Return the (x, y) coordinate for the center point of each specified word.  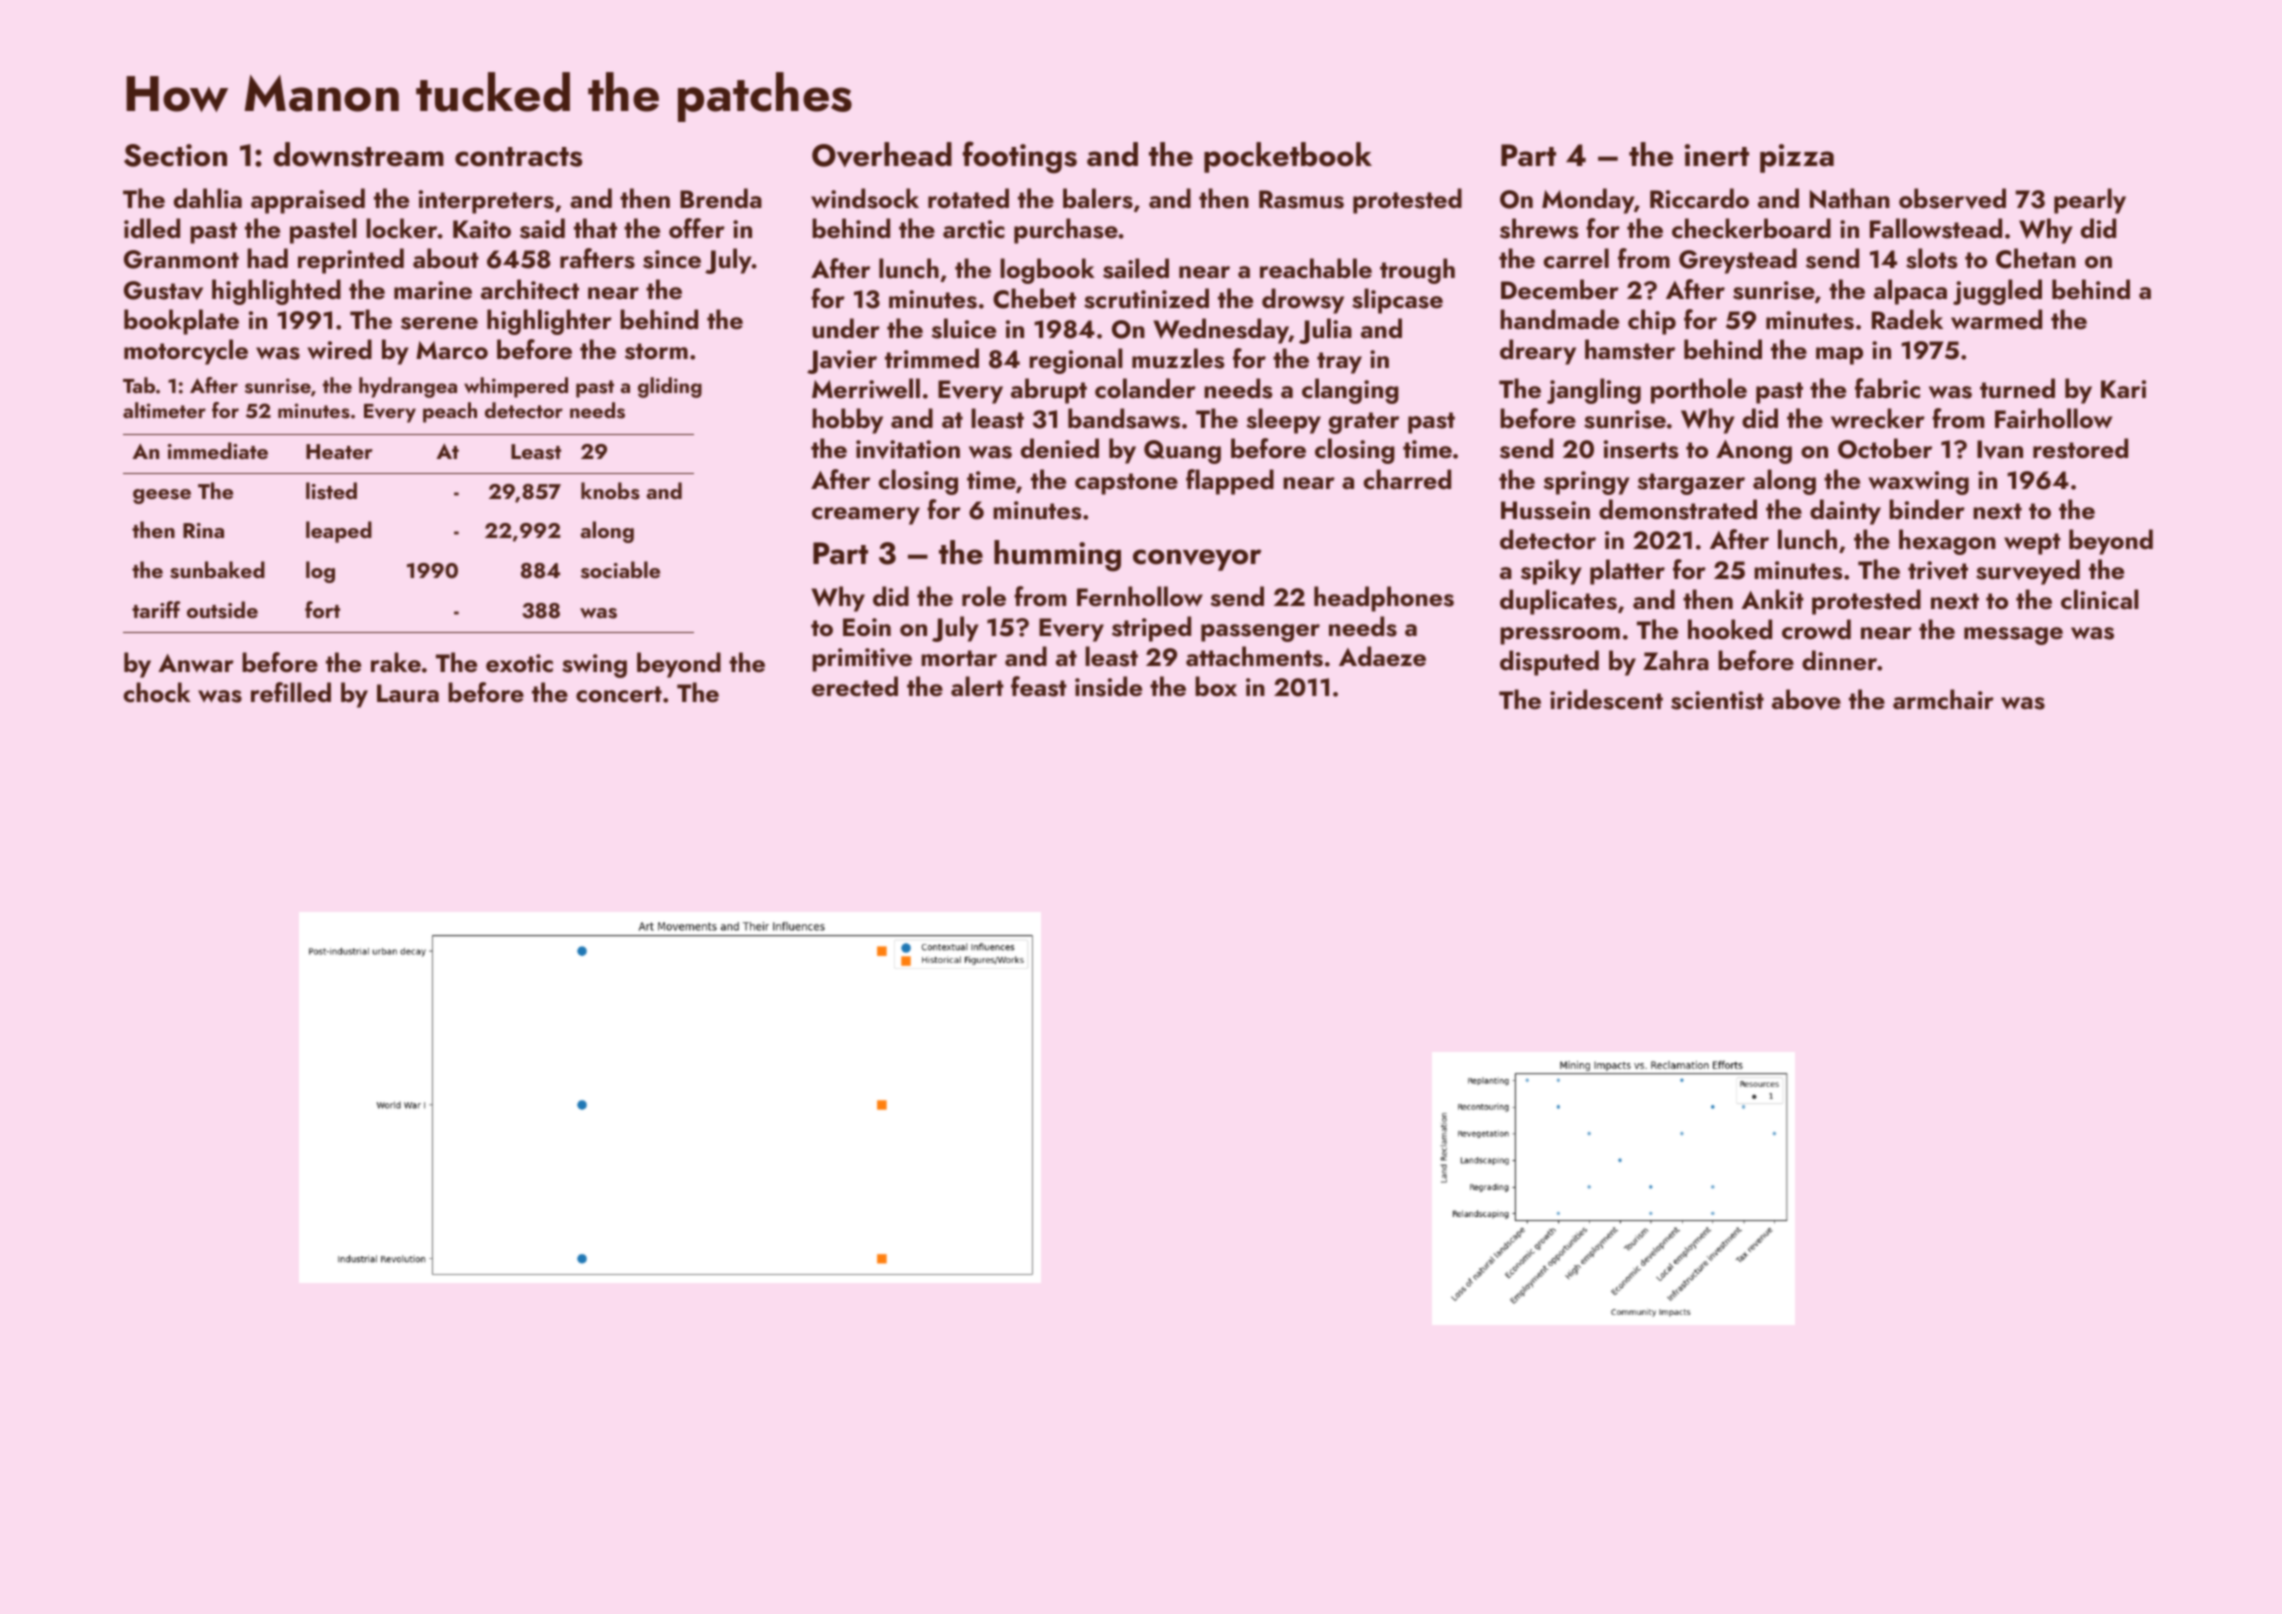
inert (1717, 155)
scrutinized (1146, 298)
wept (2032, 544)
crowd (1816, 629)
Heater (339, 451)
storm (656, 351)
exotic (519, 663)
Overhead (882, 154)
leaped (339, 532)
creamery (866, 516)
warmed (1996, 319)
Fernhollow (1140, 596)
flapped (1230, 482)
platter (1627, 572)
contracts (518, 157)
